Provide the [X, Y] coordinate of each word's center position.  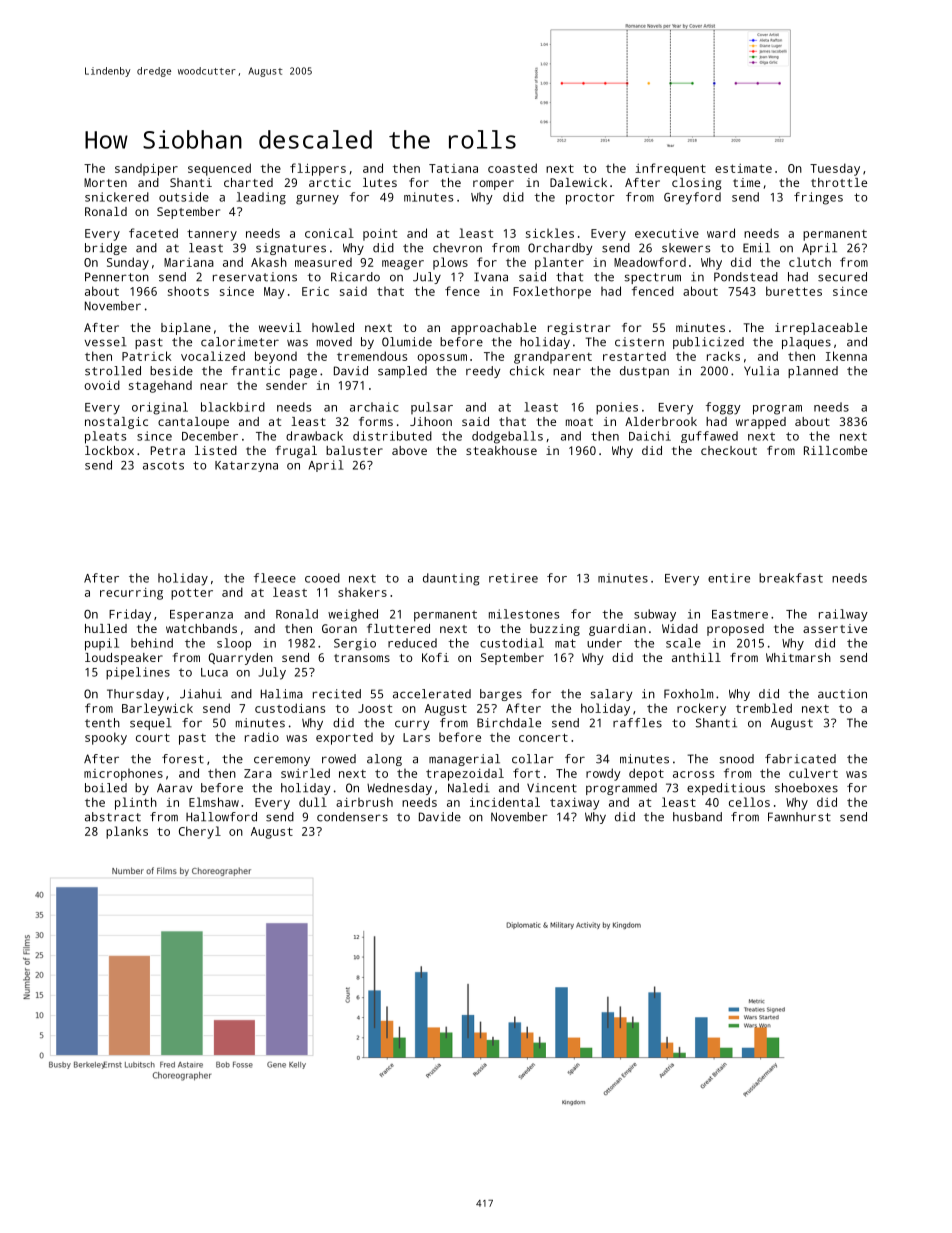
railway [843, 615]
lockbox [109, 450]
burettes [794, 291]
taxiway [575, 804]
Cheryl [200, 832]
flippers [318, 169]
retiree [513, 578]
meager [403, 265]
